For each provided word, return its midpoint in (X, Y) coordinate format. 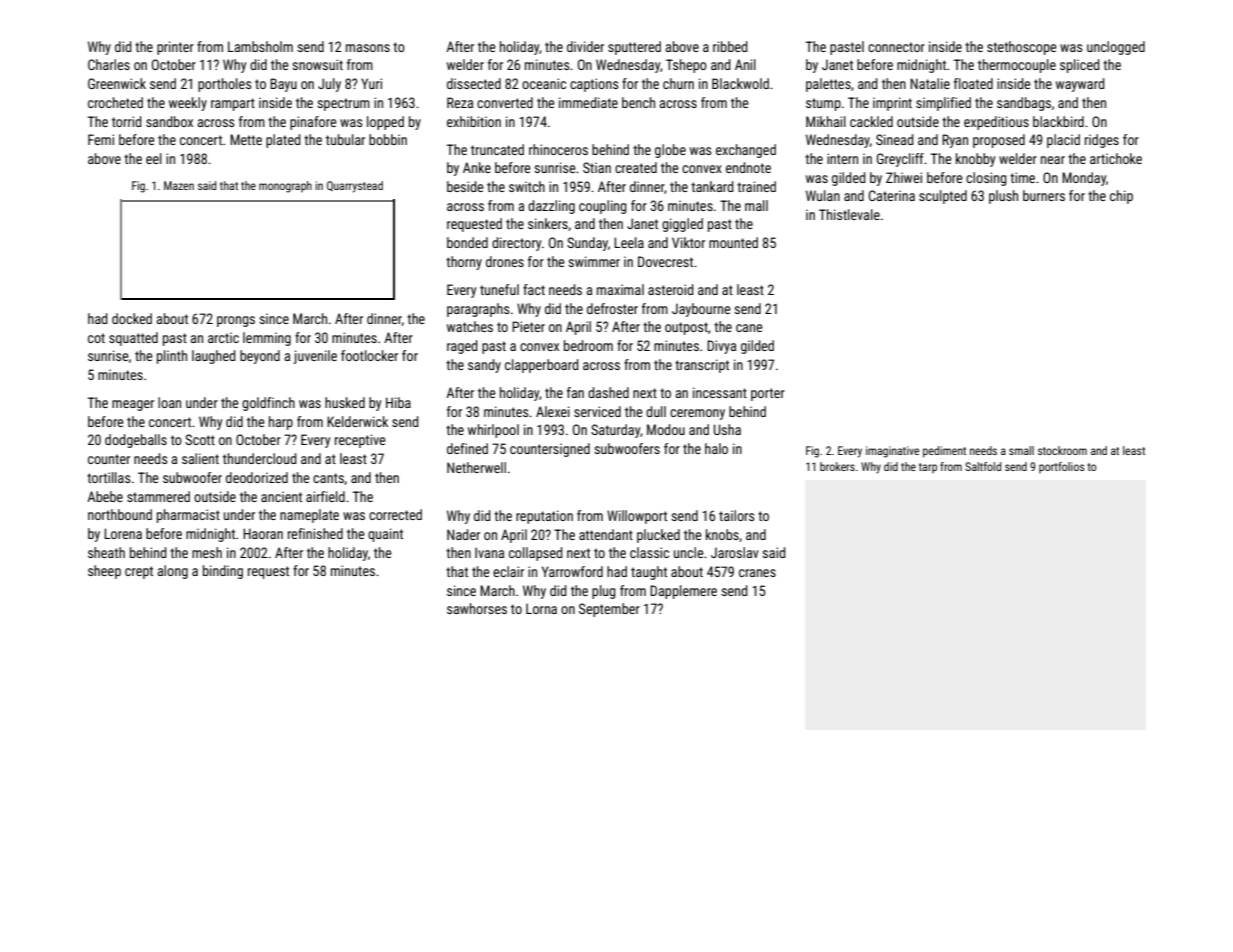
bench (638, 102)
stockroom (1062, 450)
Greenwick (117, 83)
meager (133, 405)
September (609, 610)
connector (896, 47)
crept (139, 572)
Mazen (179, 185)
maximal (620, 289)
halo (716, 448)
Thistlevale (849, 214)
